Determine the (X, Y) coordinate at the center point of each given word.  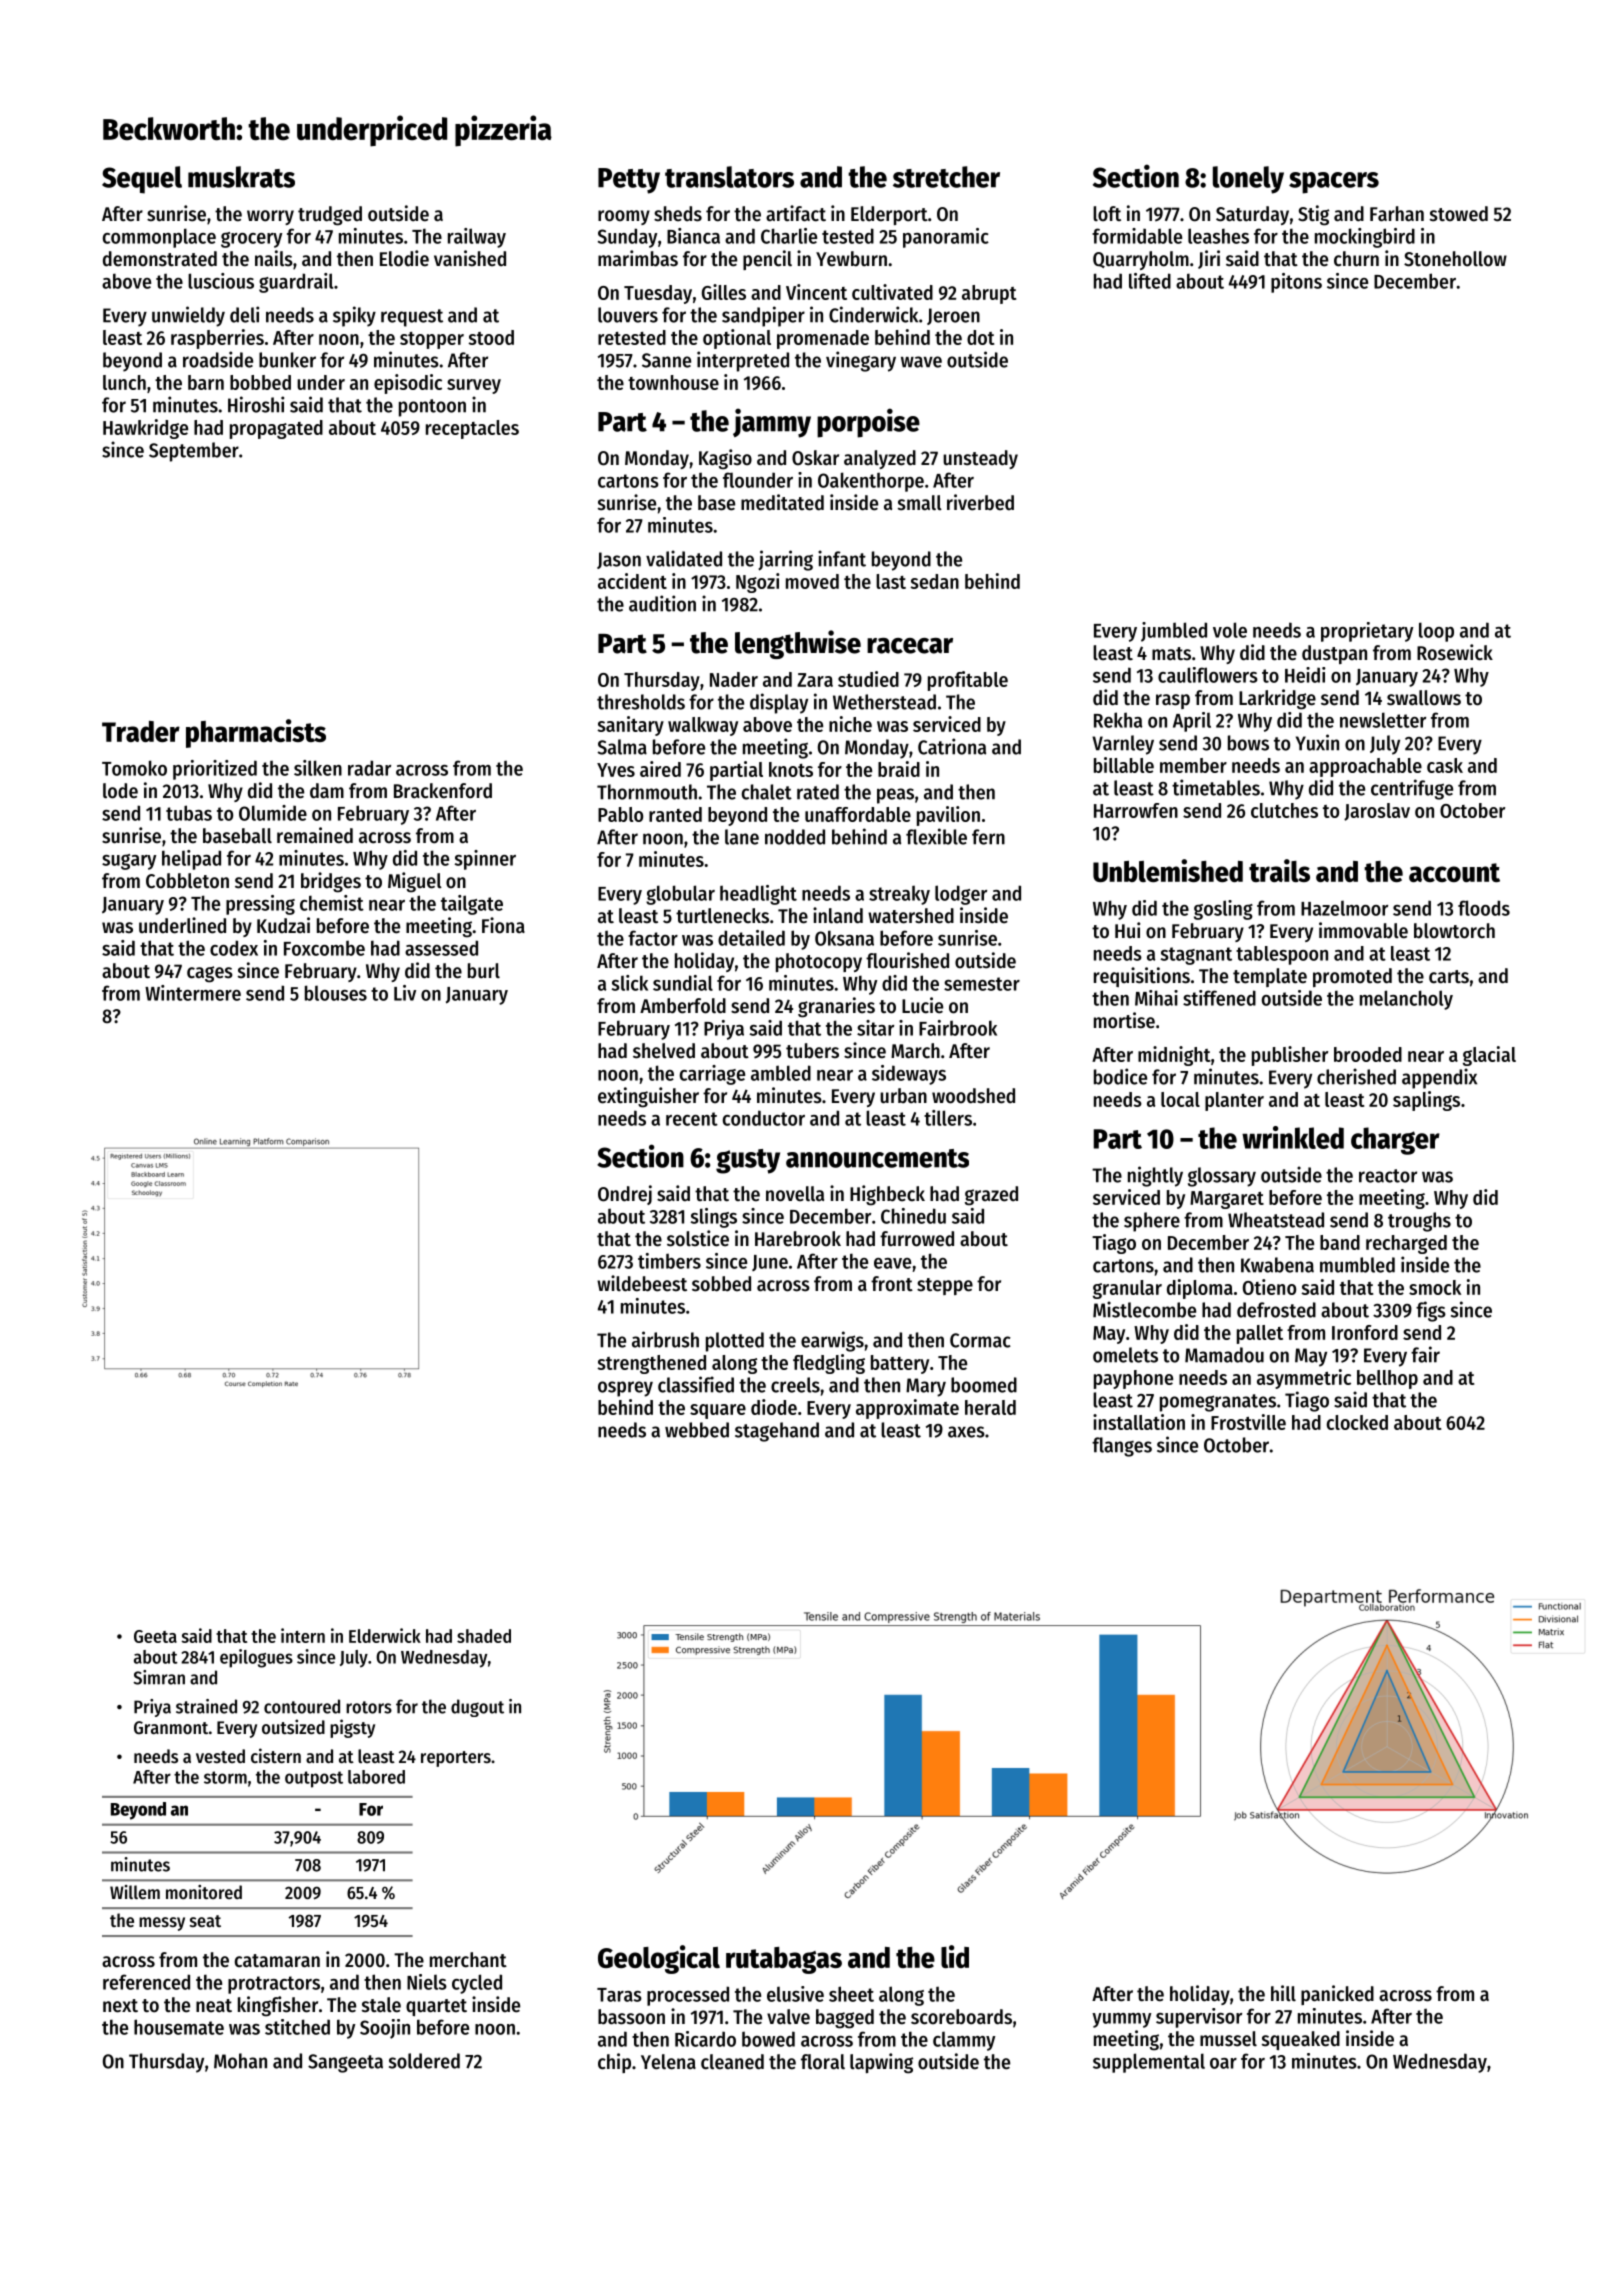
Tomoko (134, 768)
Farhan (1397, 214)
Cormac (980, 1340)
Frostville (1248, 1422)
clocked (1357, 1422)
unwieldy (188, 316)
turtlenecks (722, 916)
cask (1445, 765)
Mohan (240, 2061)
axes (966, 1432)
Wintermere (193, 993)
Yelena (668, 2062)
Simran (159, 1677)
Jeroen (953, 316)
